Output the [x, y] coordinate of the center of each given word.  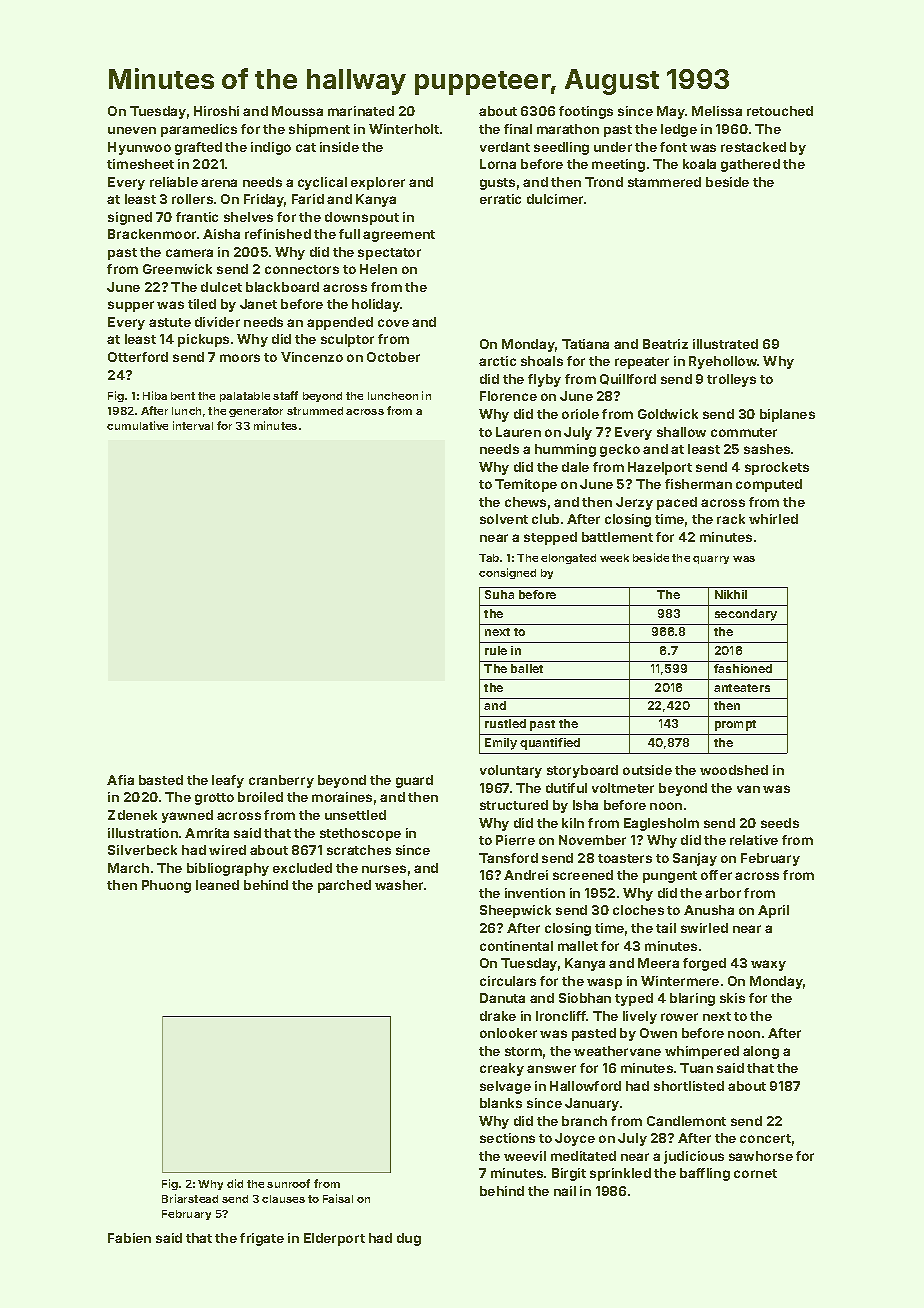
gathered [750, 165]
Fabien [129, 1238]
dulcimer [555, 199]
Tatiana [585, 344]
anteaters [742, 688]
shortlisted [689, 1086]
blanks [501, 1103]
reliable [174, 182]
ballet [527, 668]
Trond [604, 182]
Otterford [138, 357]
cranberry [281, 781]
